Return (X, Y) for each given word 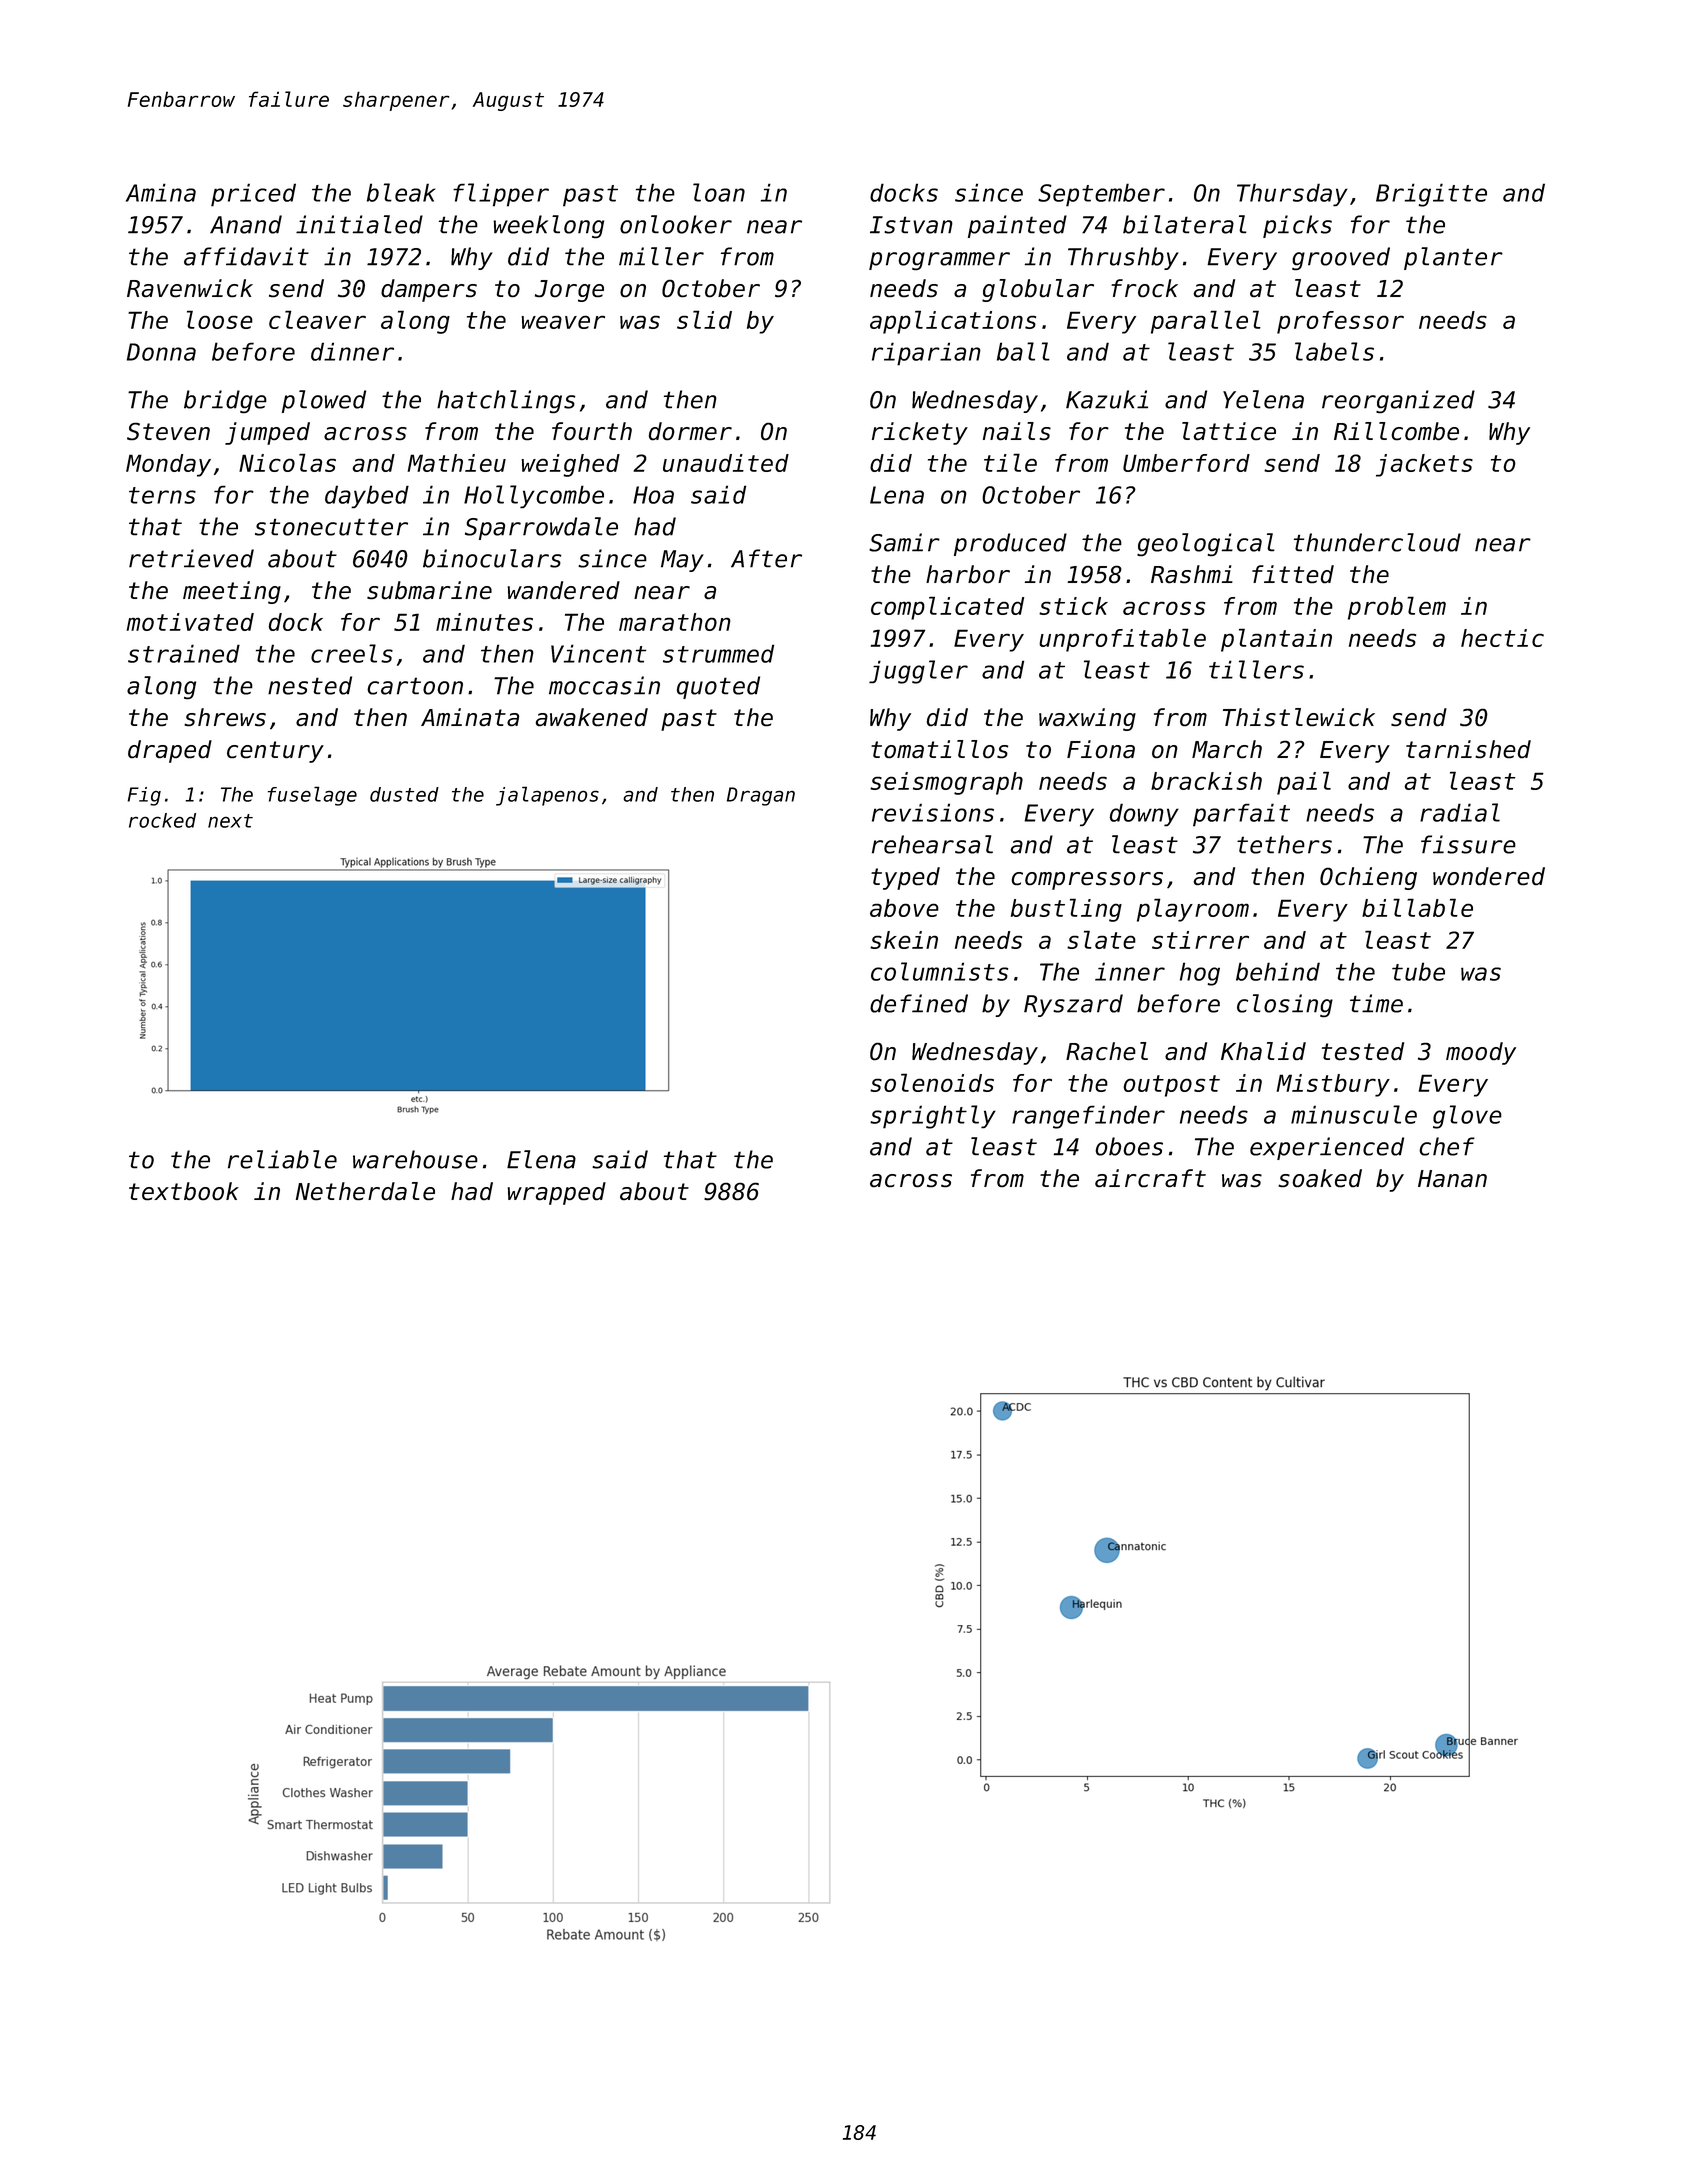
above (904, 908)
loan (719, 192)
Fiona (1101, 749)
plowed (324, 401)
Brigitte (1431, 195)
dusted (404, 794)
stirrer (1200, 940)
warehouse (415, 1159)
